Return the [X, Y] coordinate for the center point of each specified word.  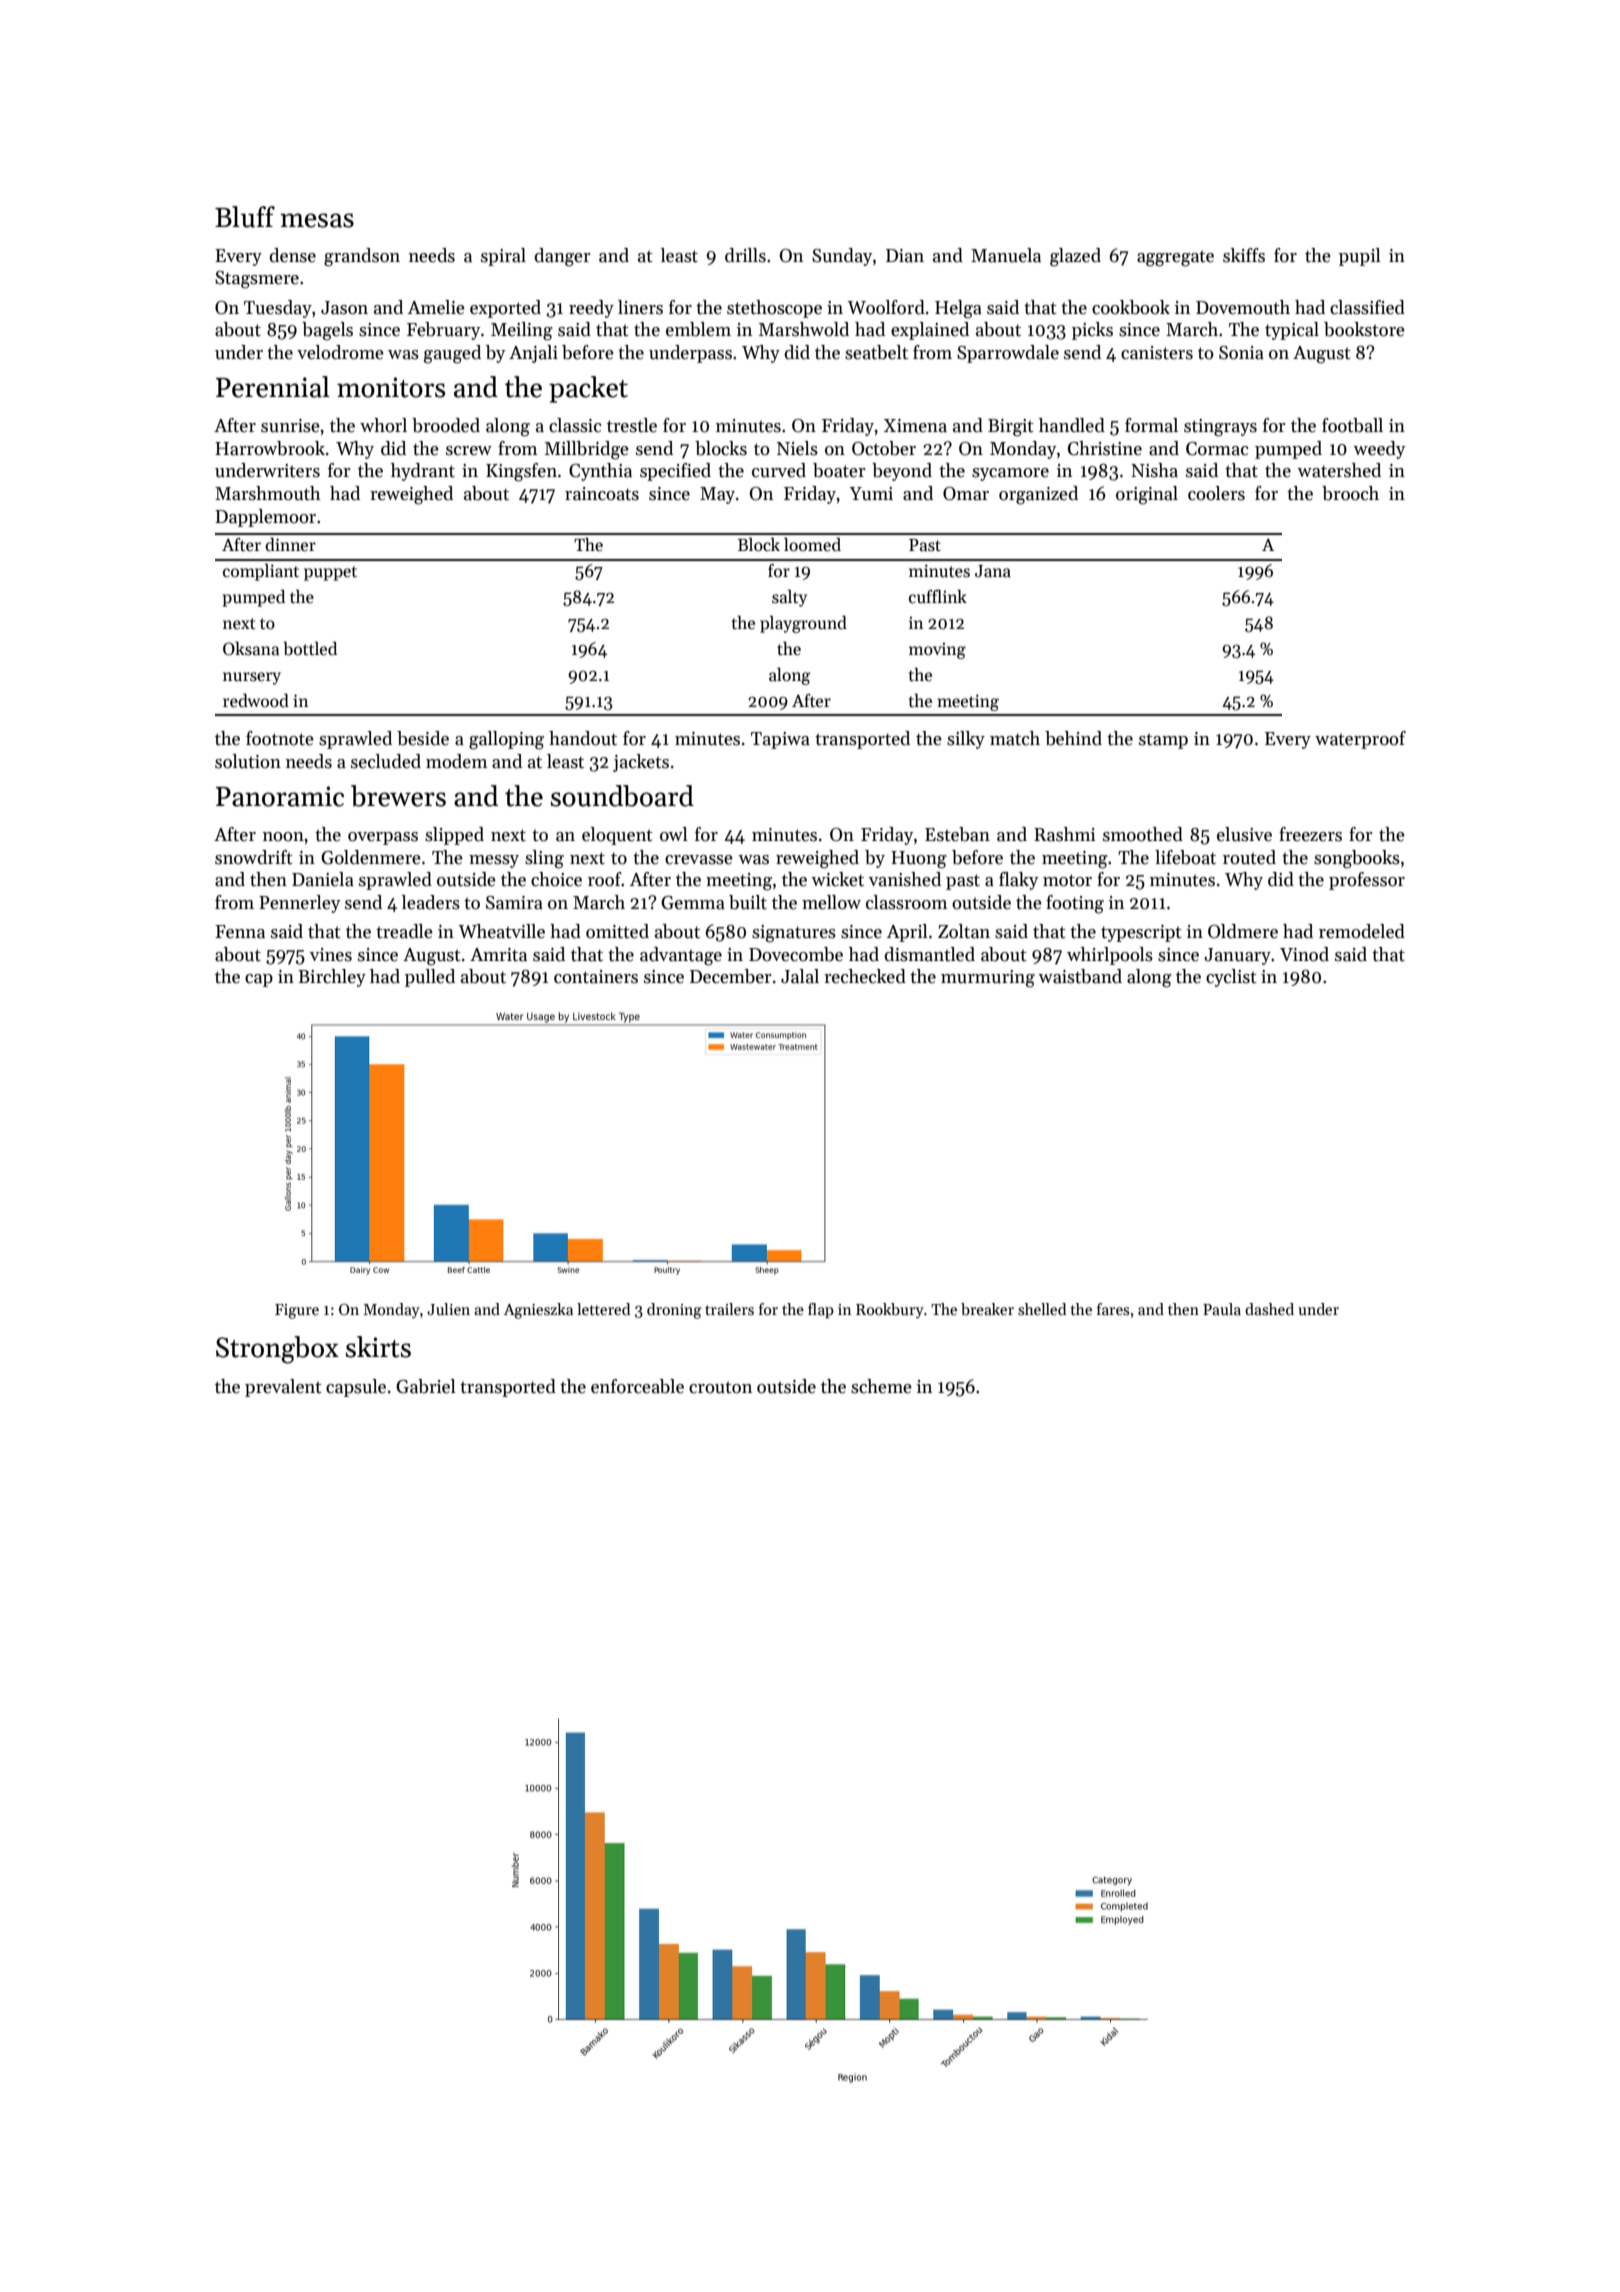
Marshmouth [268, 493]
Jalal [800, 976]
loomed [812, 544]
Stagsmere [257, 280]
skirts [378, 1347]
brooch [1350, 493]
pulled [430, 978]
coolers [1216, 493]
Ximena [915, 426]
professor [1367, 881]
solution [248, 761]
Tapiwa [780, 740]
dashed [1269, 1309]
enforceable [637, 1386]
